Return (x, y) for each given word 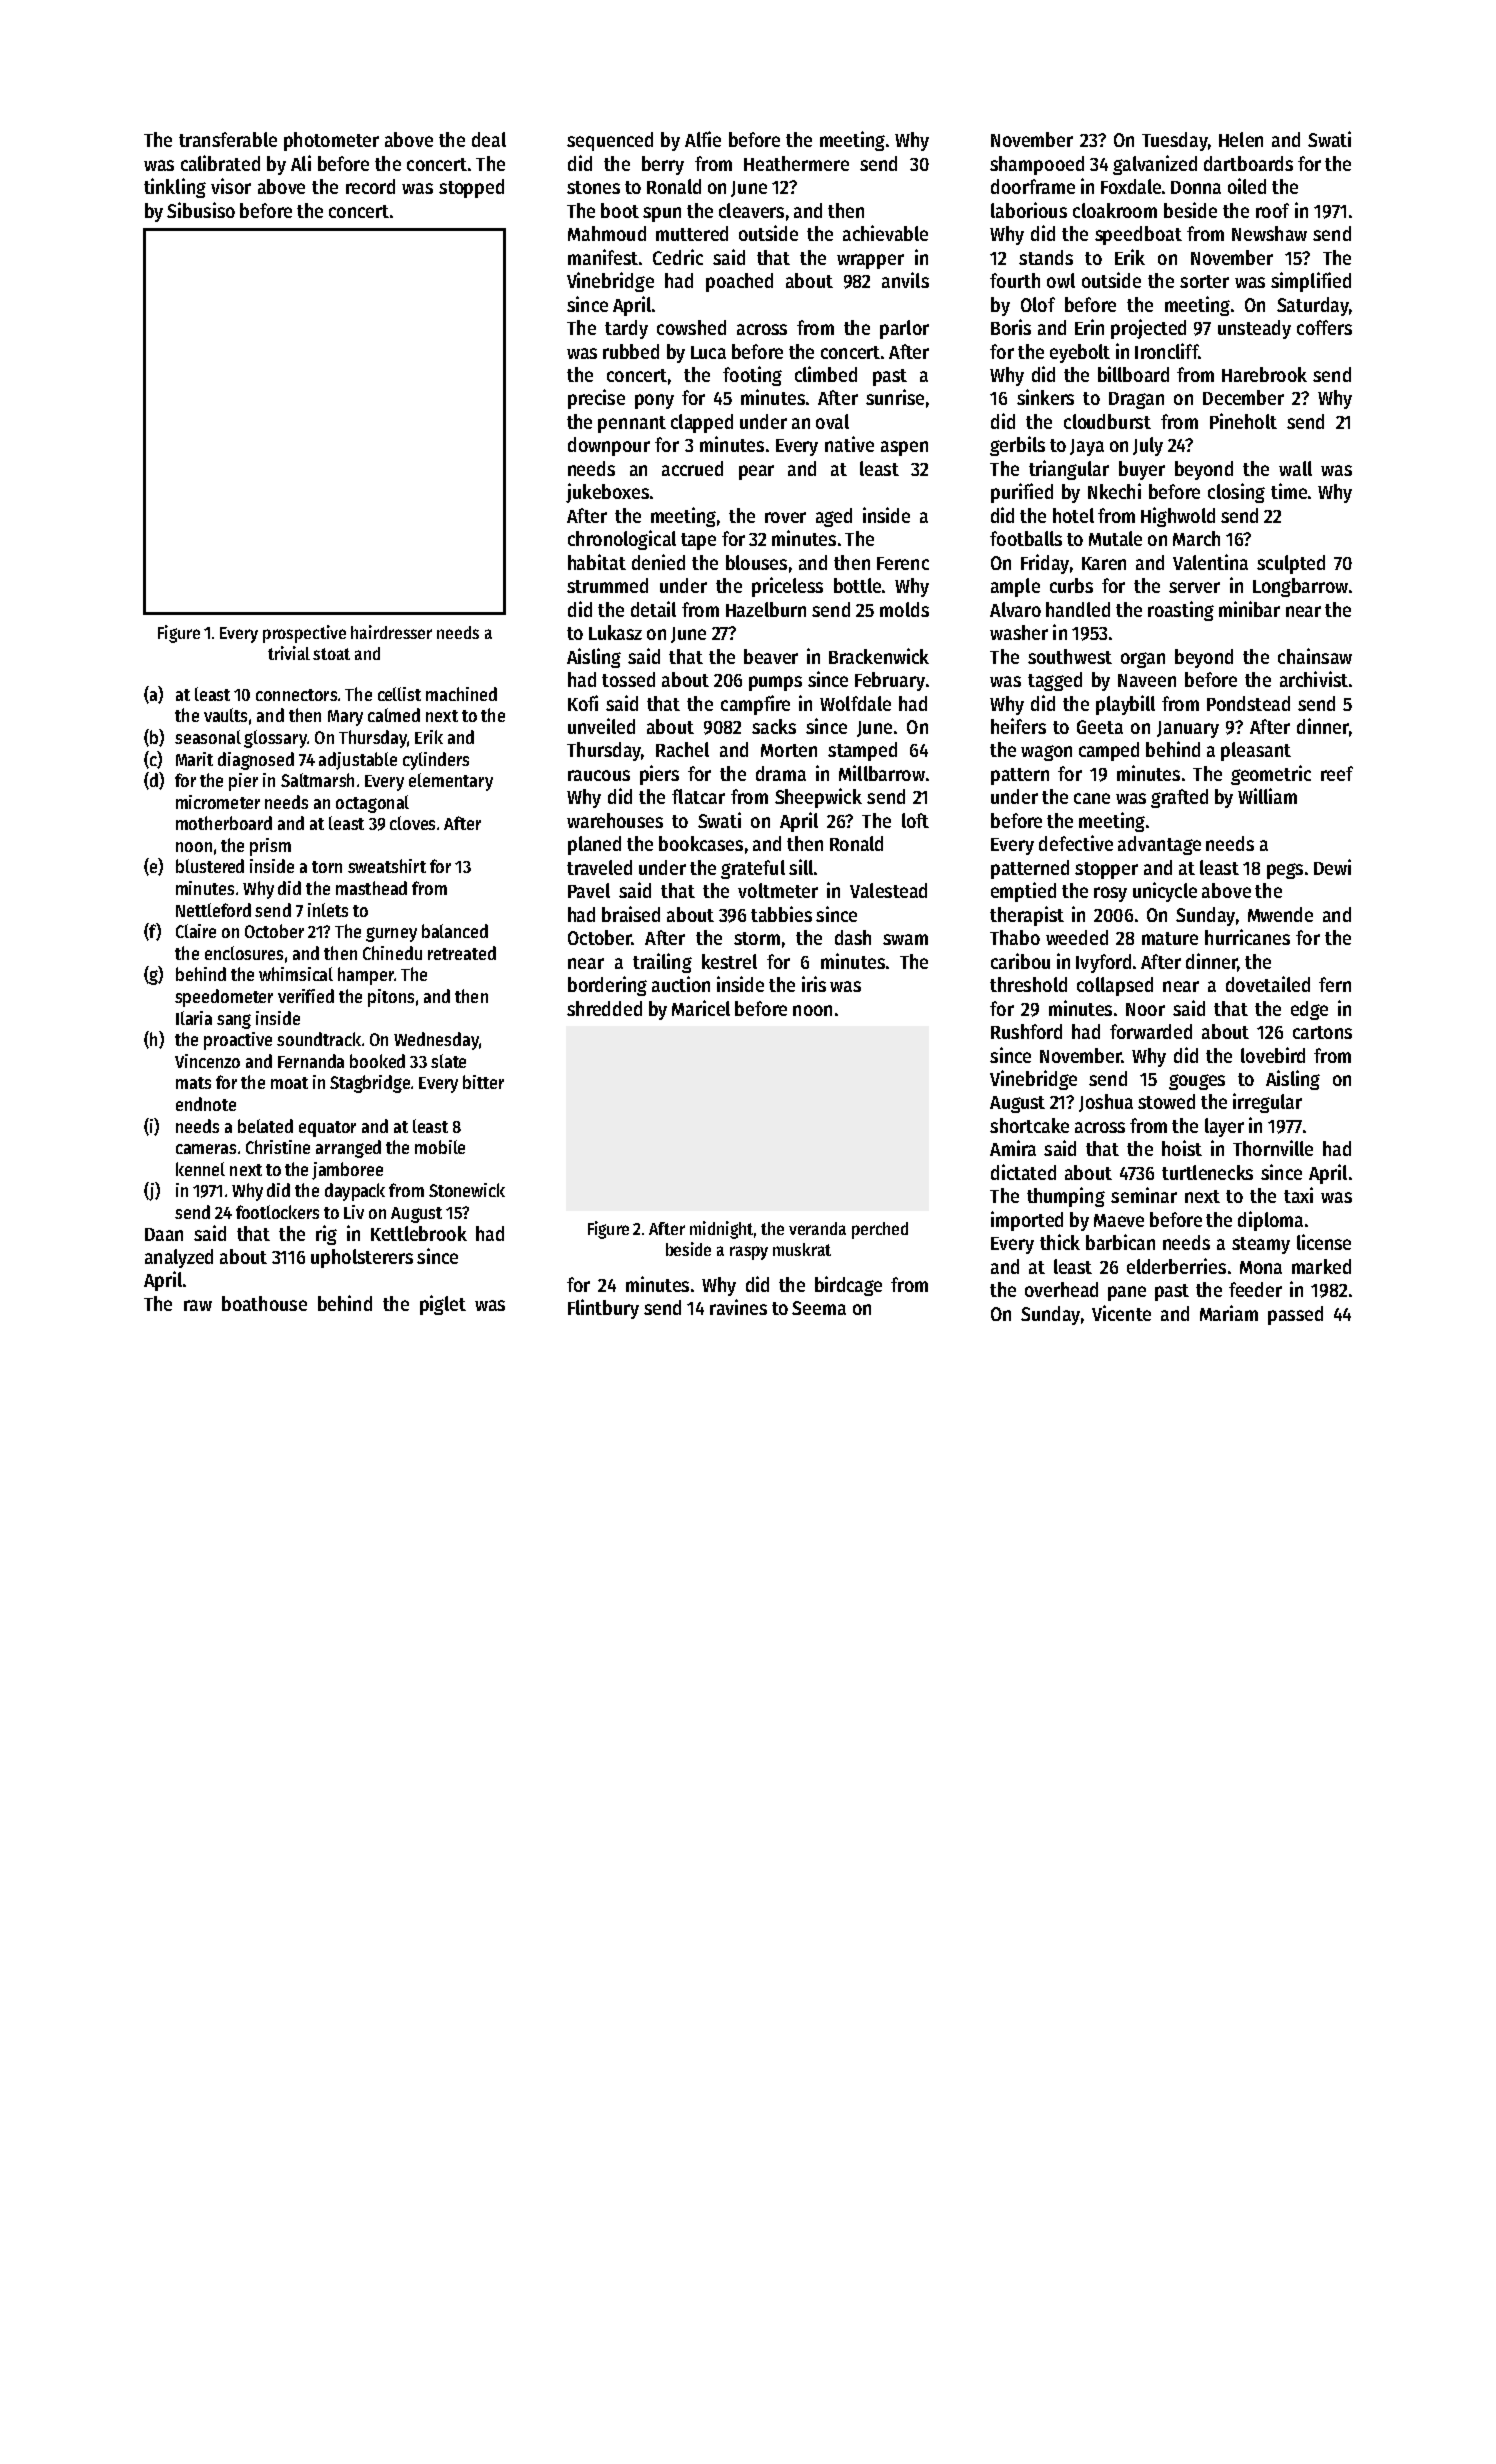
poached (739, 282)
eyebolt (1080, 353)
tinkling (175, 188)
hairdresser (391, 632)
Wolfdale (855, 703)
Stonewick (467, 1190)
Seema (819, 1308)
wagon (1046, 753)
